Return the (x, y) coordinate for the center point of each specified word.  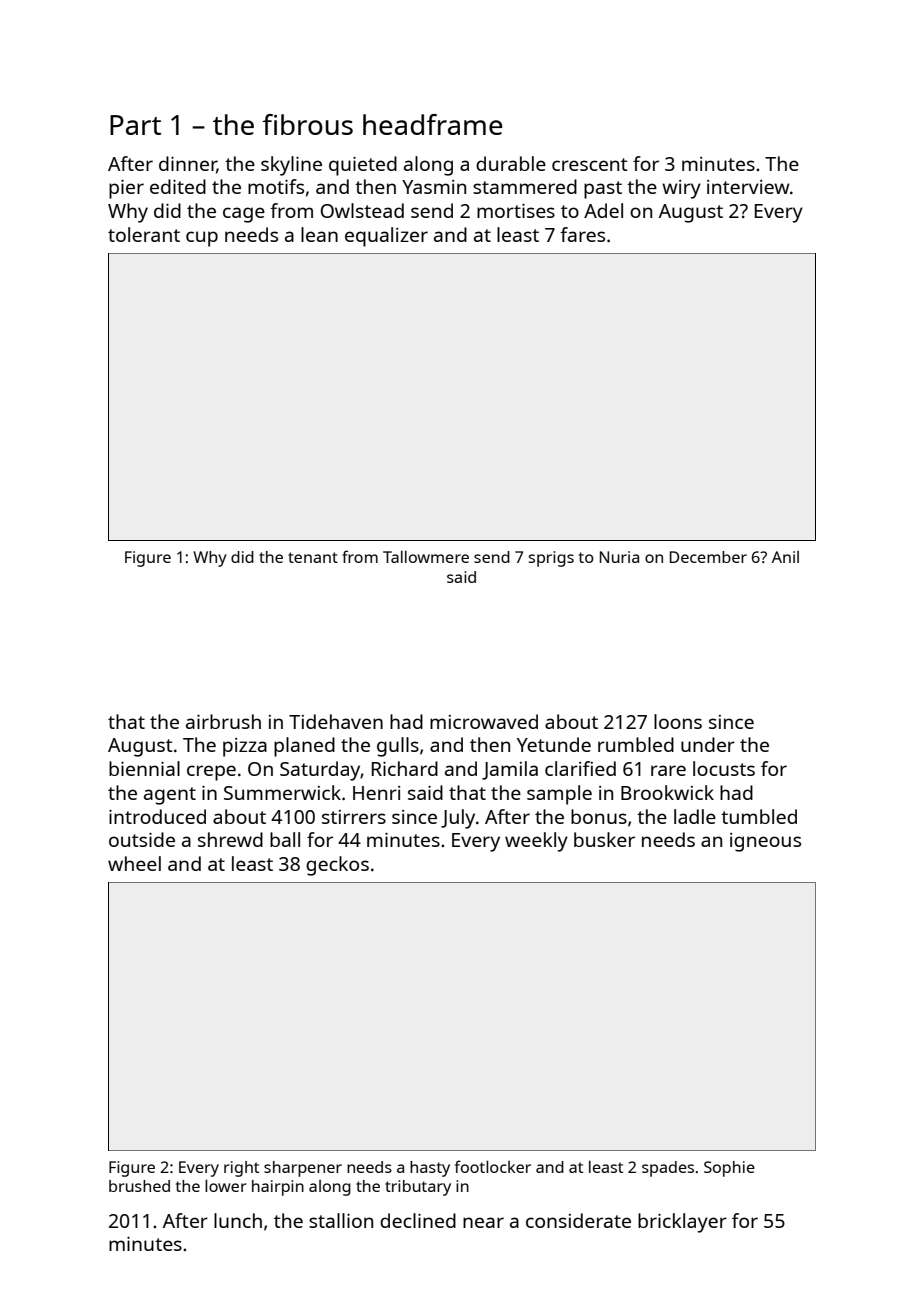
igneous (765, 842)
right (241, 1169)
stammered (525, 186)
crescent (590, 164)
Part (135, 125)
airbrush (223, 721)
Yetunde (554, 744)
